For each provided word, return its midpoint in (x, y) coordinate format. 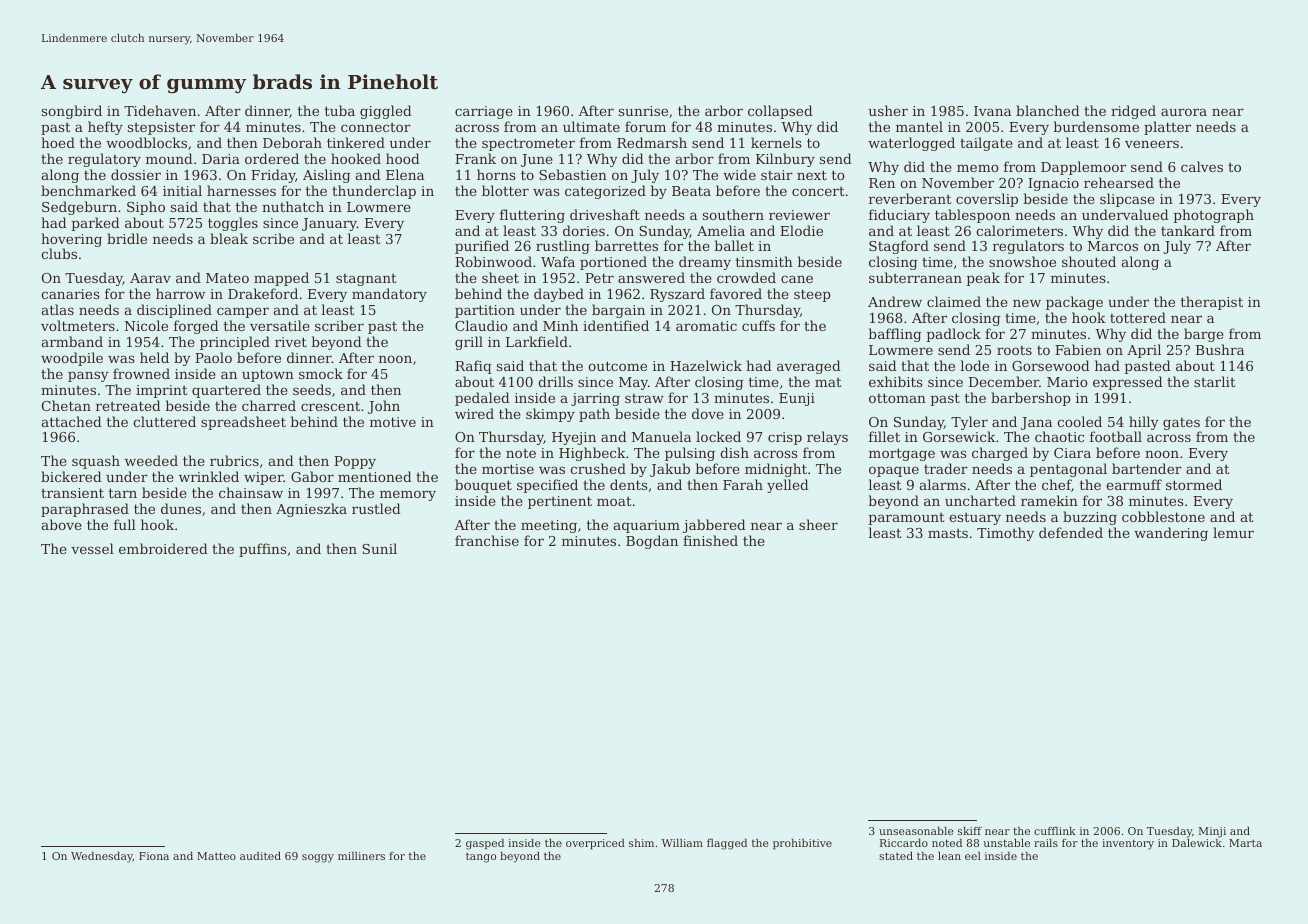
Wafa (558, 261)
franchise (487, 540)
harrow (180, 293)
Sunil (379, 548)
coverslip (987, 200)
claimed (954, 301)
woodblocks (146, 142)
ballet (734, 245)
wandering (1171, 534)
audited (260, 856)
